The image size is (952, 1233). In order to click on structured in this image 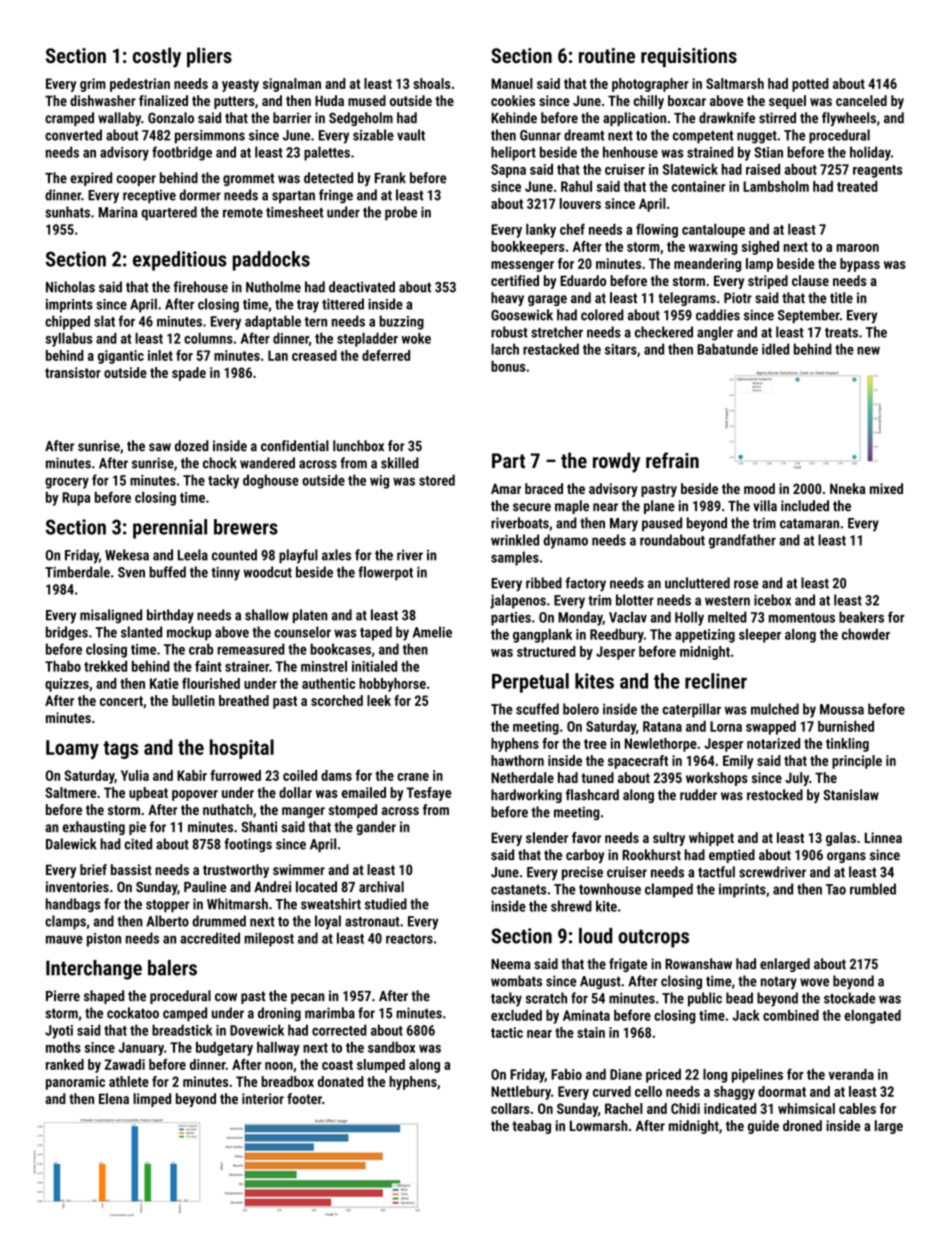, I will do `click(546, 651)`.
